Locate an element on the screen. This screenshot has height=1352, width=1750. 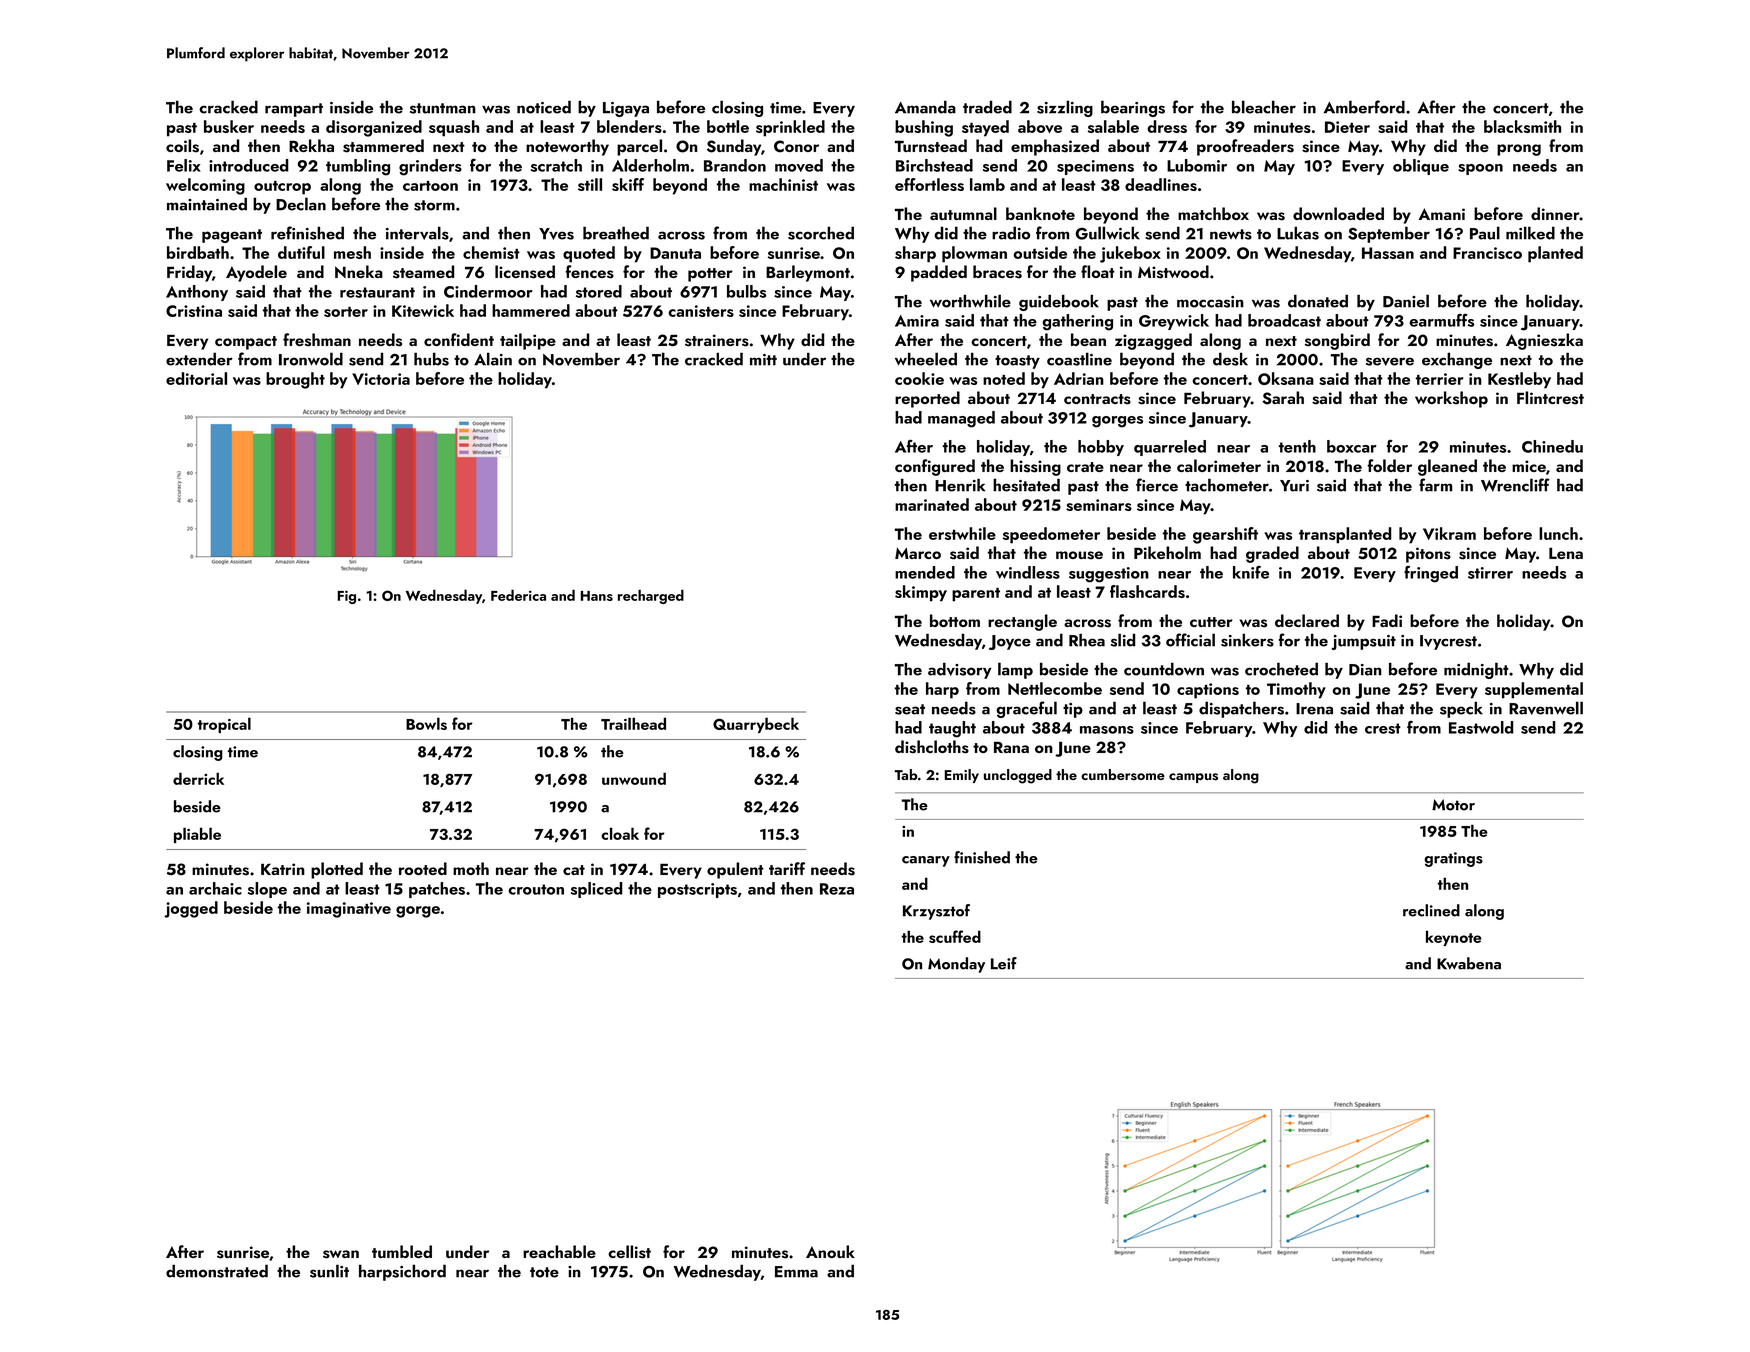
Kitewick is located at coordinates (423, 310).
